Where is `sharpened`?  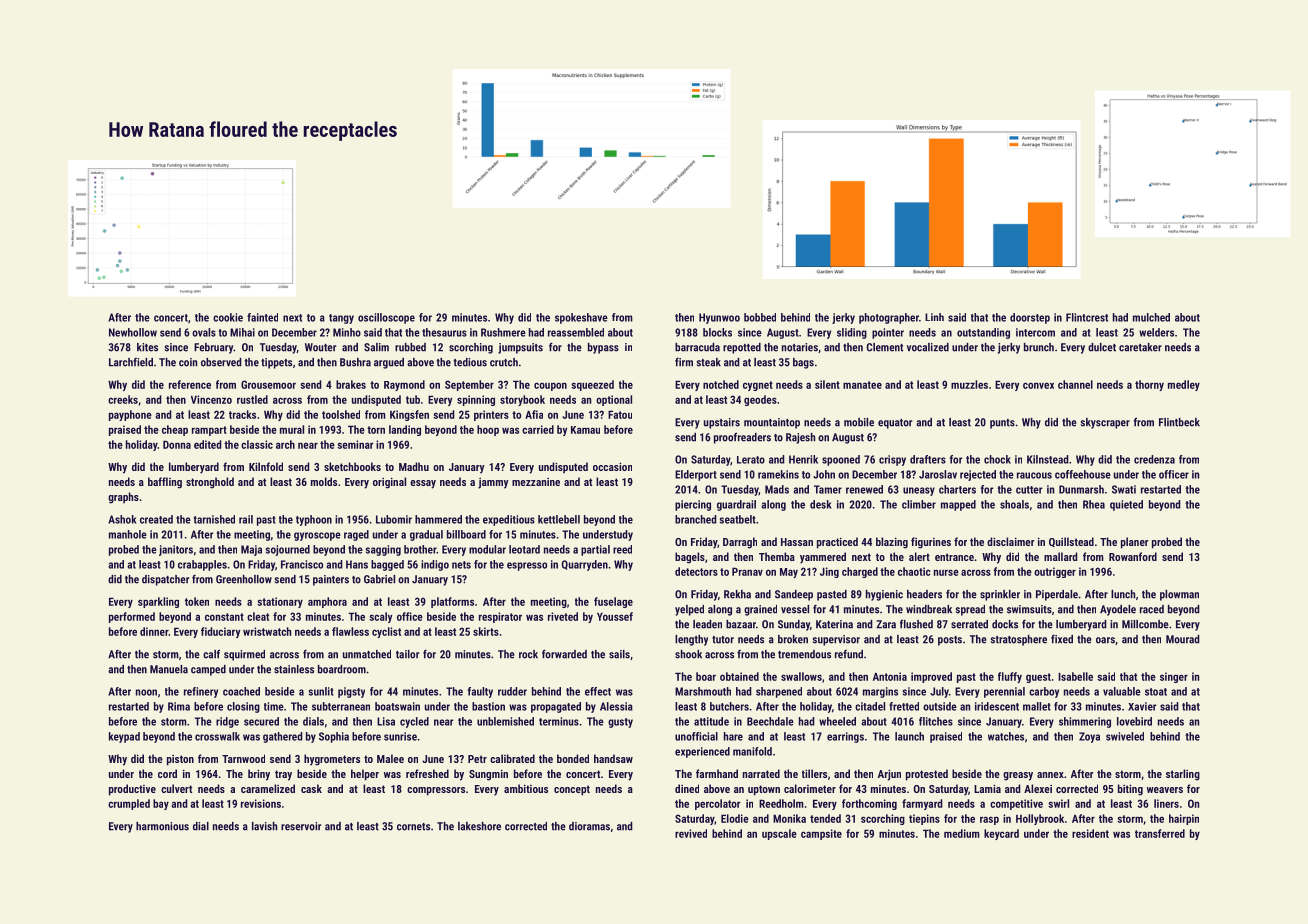
sharpened is located at coordinates (779, 692).
